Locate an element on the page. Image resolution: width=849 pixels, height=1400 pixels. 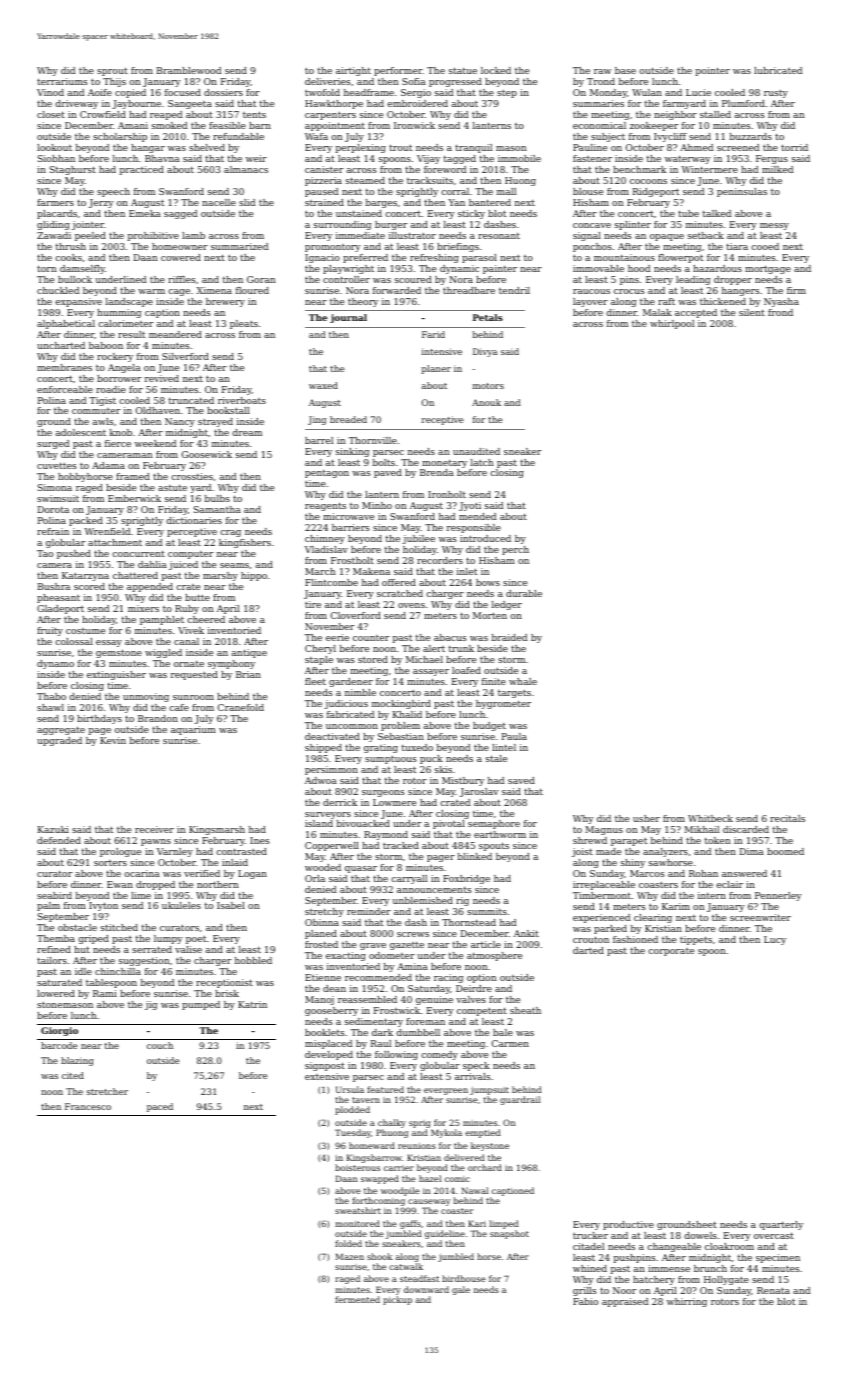
base is located at coordinates (625, 70).
